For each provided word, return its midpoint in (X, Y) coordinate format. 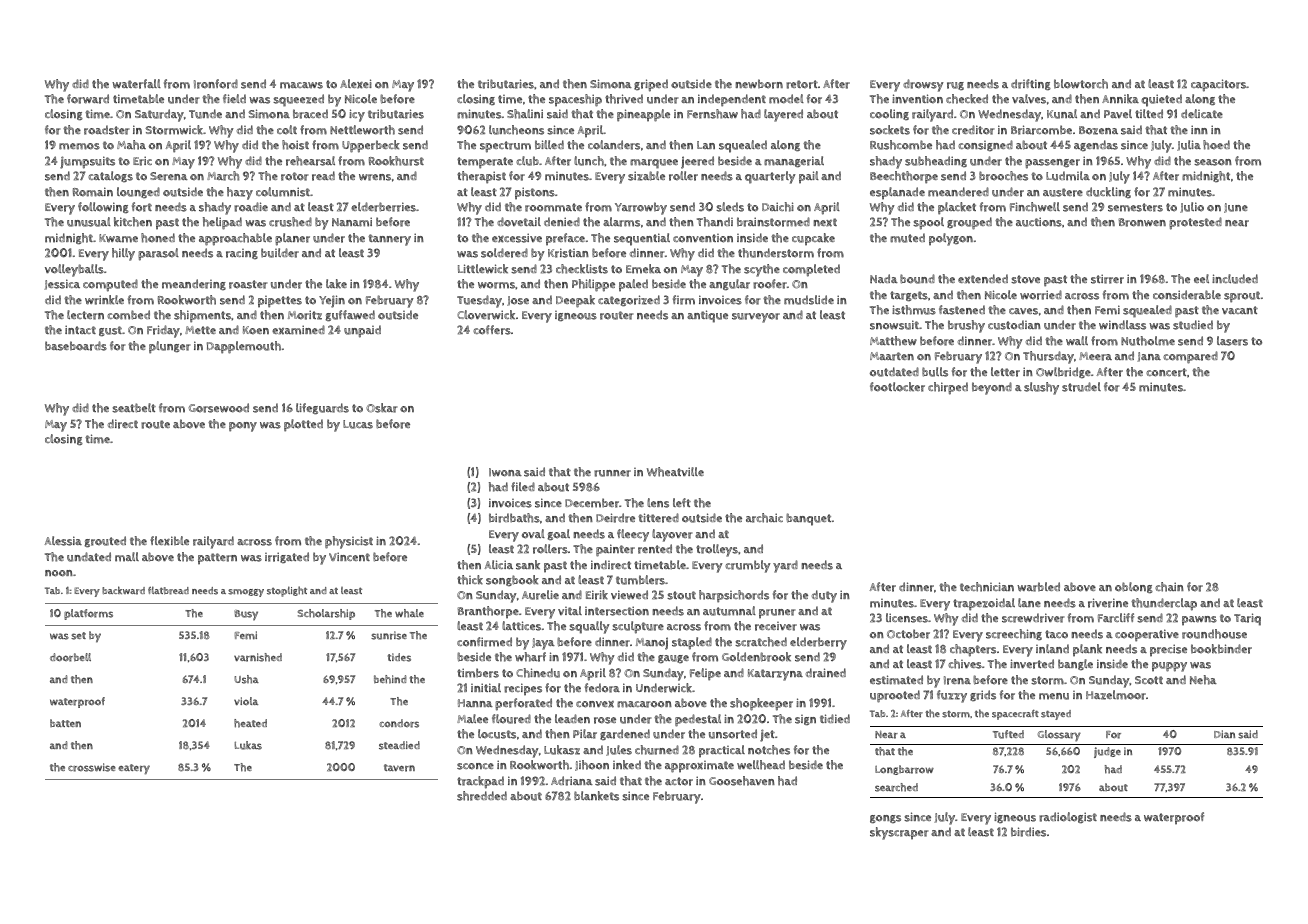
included (1235, 279)
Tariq (1247, 619)
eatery (134, 769)
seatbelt (134, 408)
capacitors (1218, 85)
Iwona (505, 472)
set (78, 636)
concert (1166, 372)
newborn (759, 84)
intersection (617, 611)
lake (336, 284)
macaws (301, 85)
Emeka (643, 269)
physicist (349, 542)
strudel (1081, 387)
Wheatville (675, 472)
